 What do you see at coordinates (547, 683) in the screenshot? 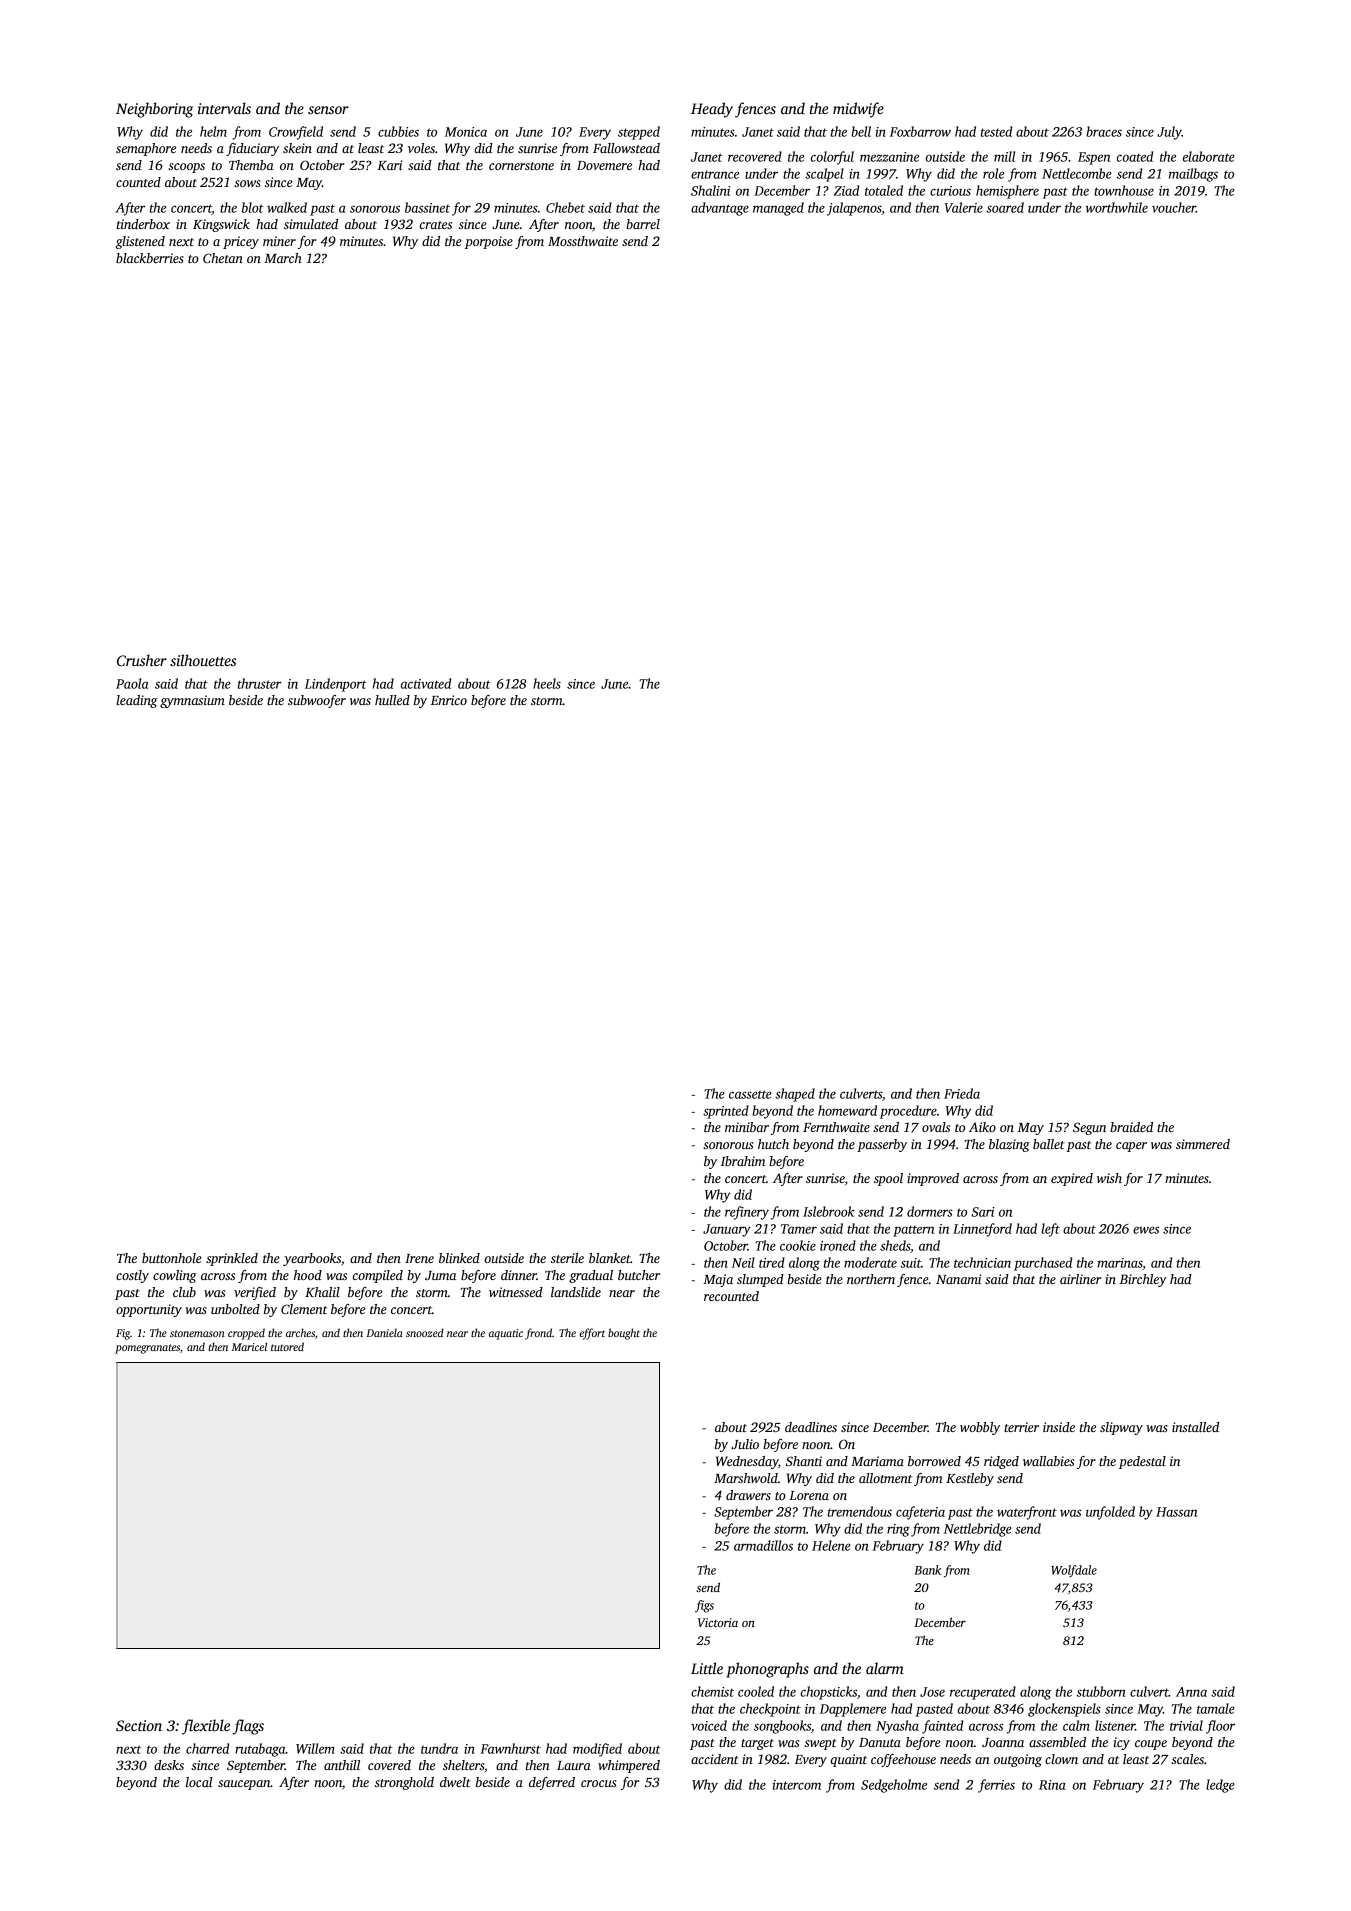
I see `heels` at bounding box center [547, 683].
